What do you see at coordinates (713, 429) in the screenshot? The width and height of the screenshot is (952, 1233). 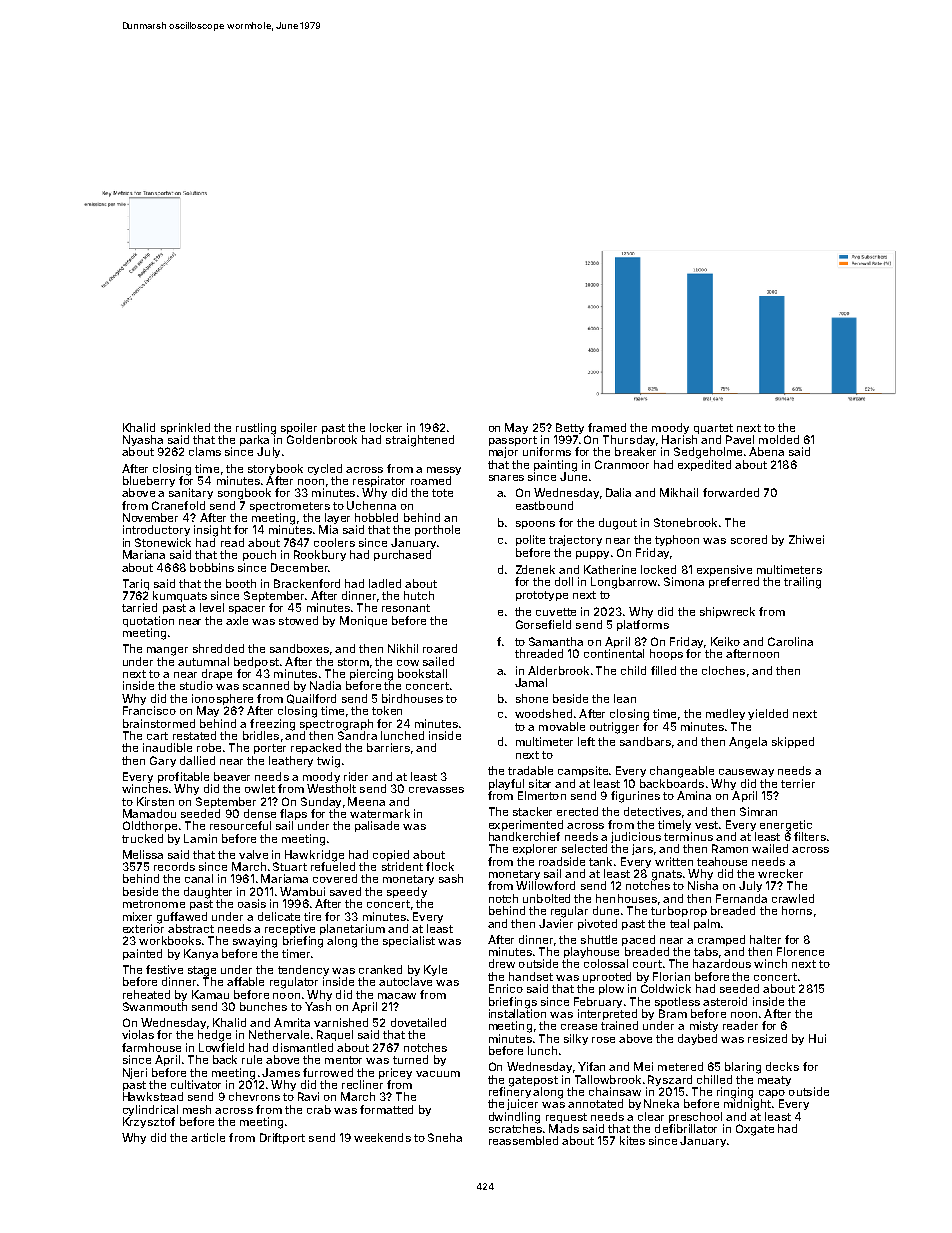 I see `quartet` at bounding box center [713, 429].
